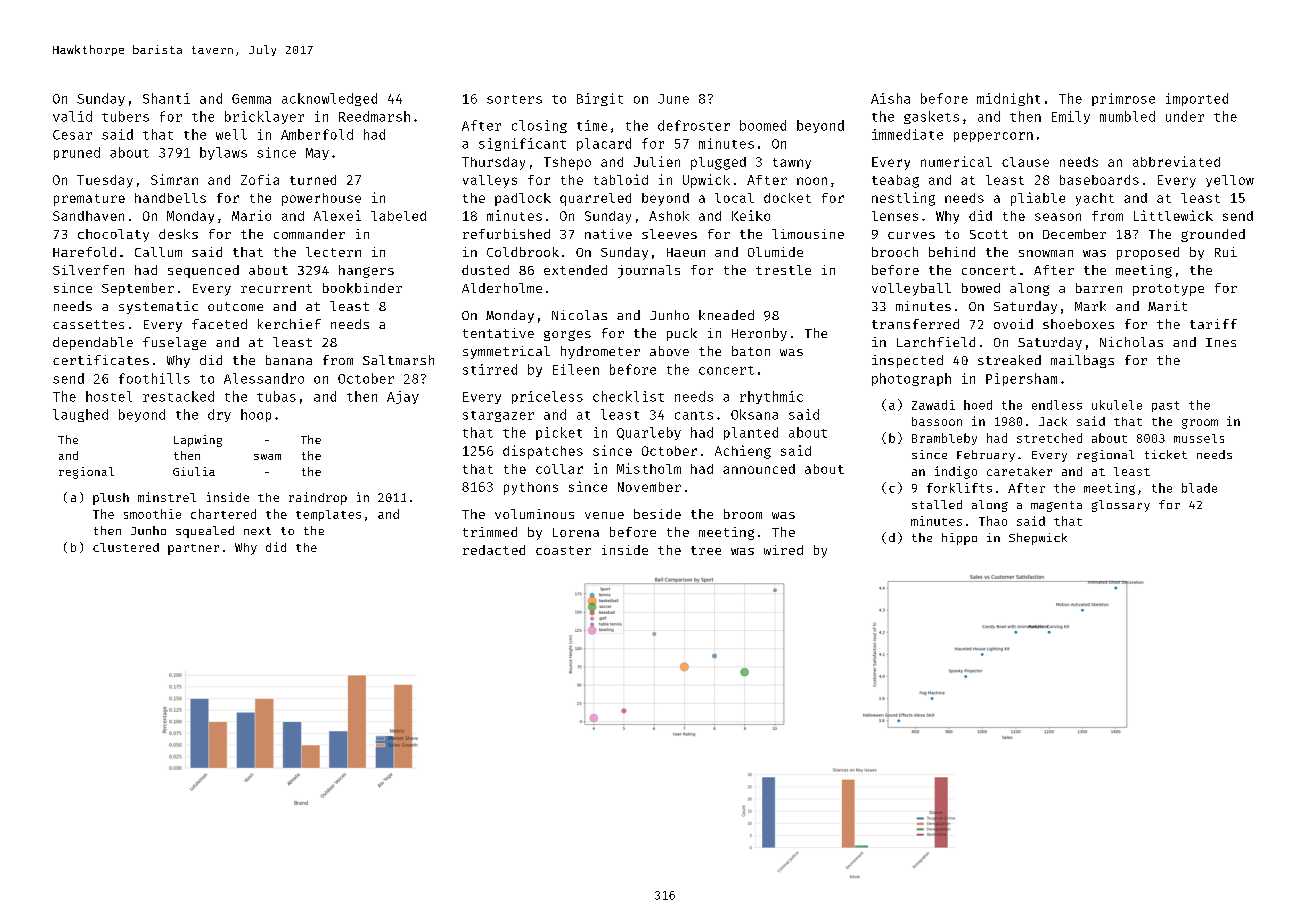 The width and height of the document is (1308, 924). What do you see at coordinates (890, 98) in the document?
I see `Aisha` at bounding box center [890, 98].
